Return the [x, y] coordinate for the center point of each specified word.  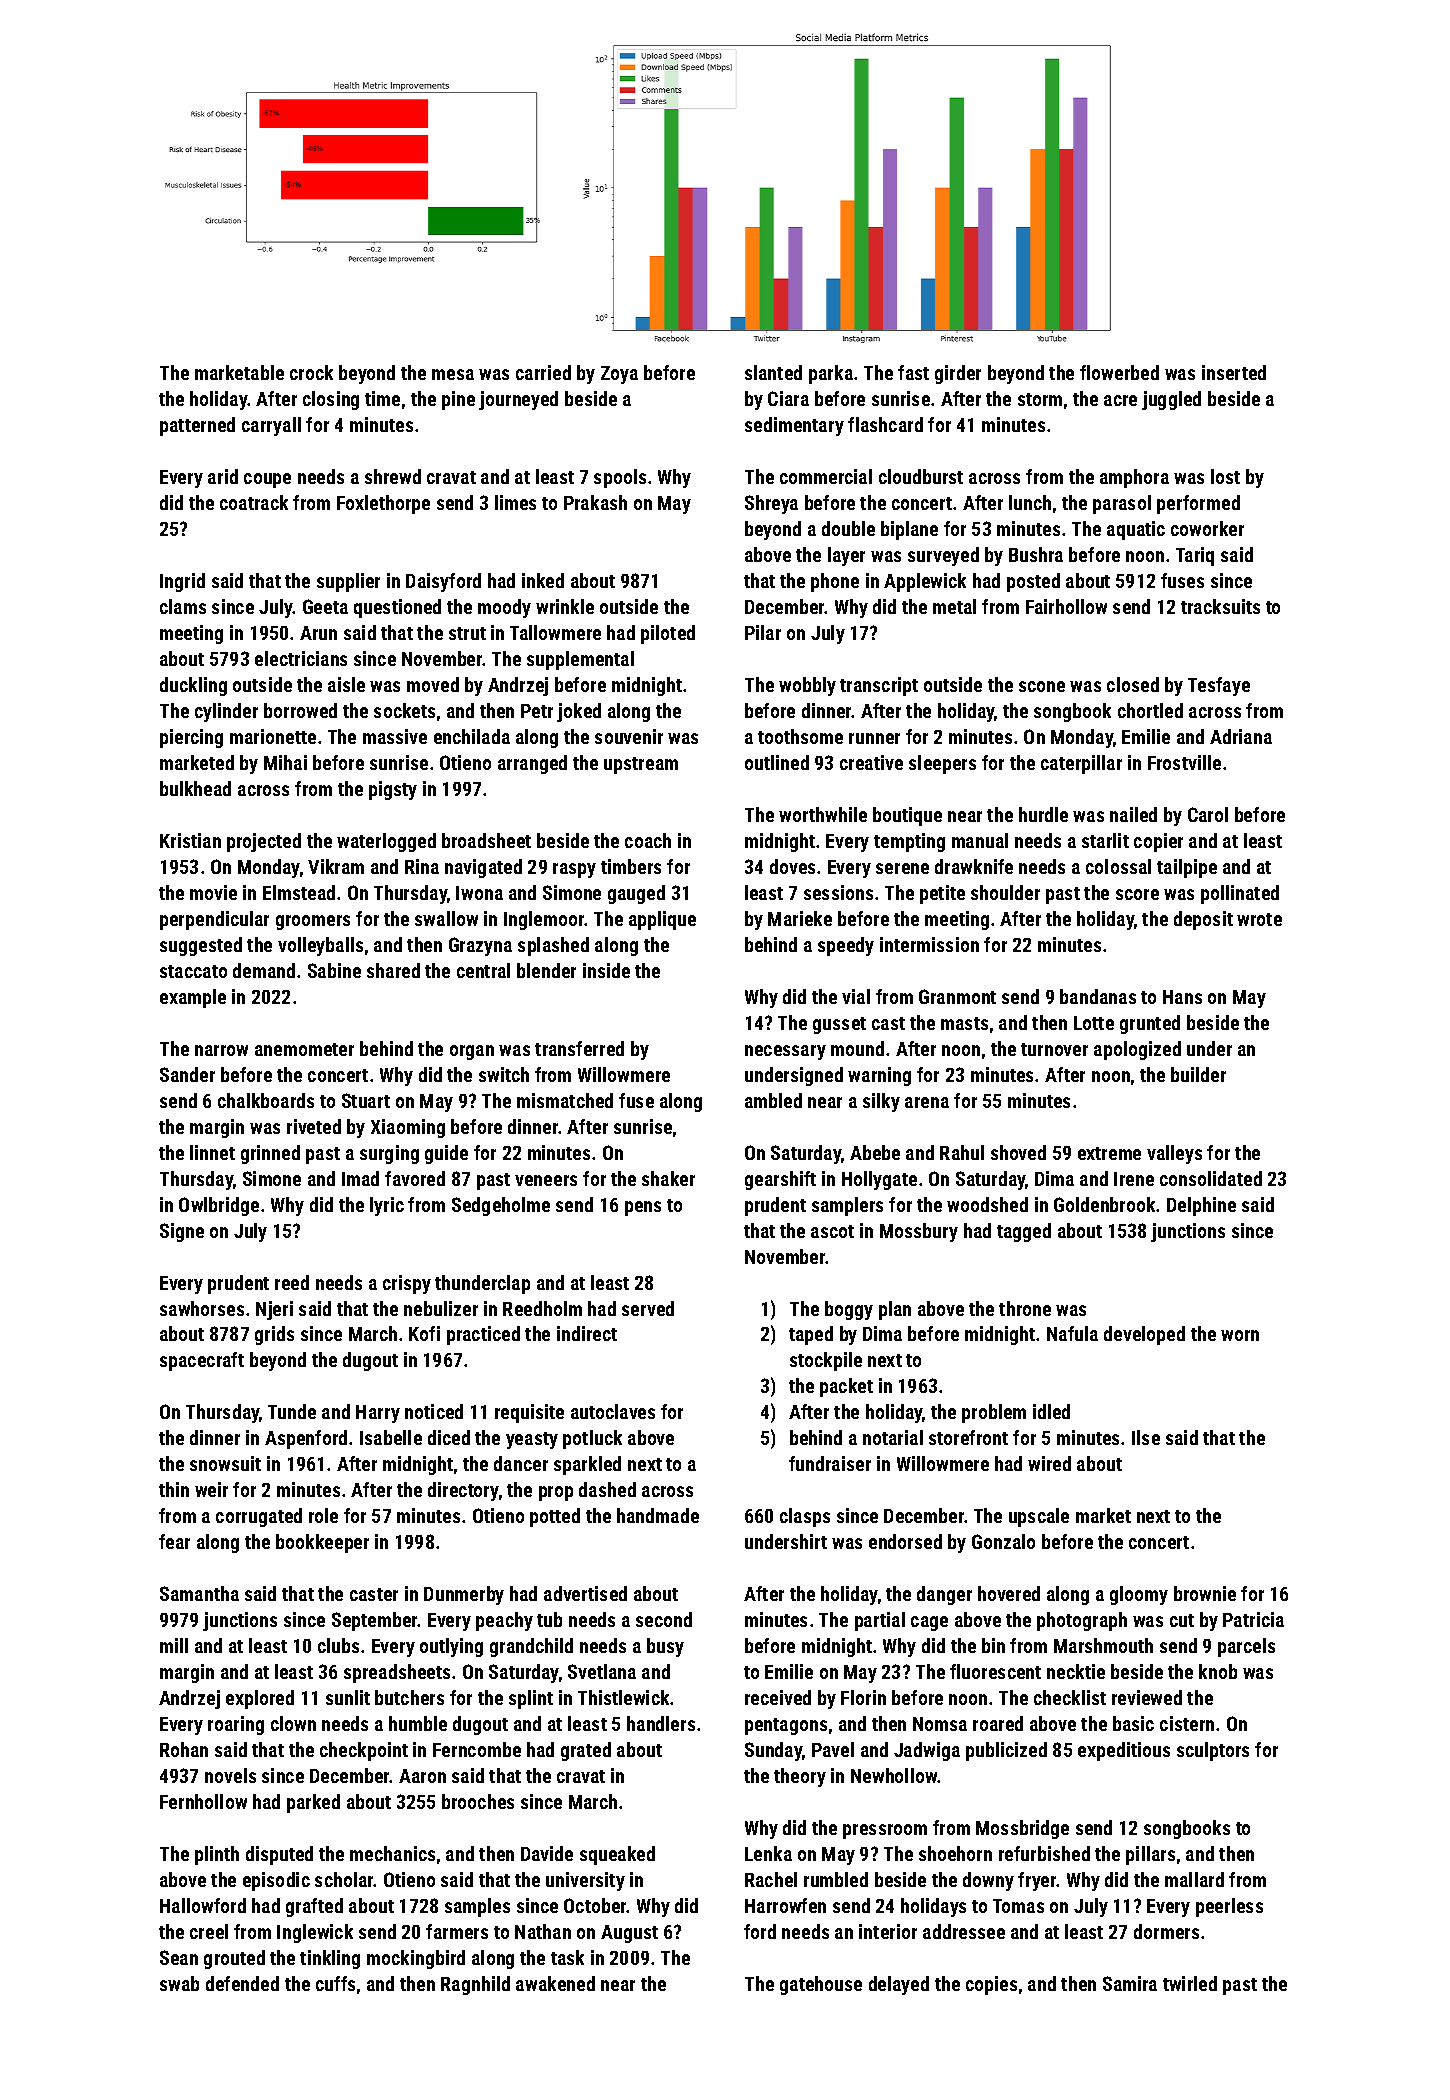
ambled [773, 1100]
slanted [773, 372]
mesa [453, 374]
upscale [1039, 1517]
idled [1051, 1411]
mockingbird [416, 1959]
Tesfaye [1219, 686]
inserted [1234, 372]
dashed [607, 1489]
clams [183, 606]
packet [846, 1387]
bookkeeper [322, 1543]
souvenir [629, 736]
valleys [1174, 1154]
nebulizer [441, 1308]
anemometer [304, 1049]
